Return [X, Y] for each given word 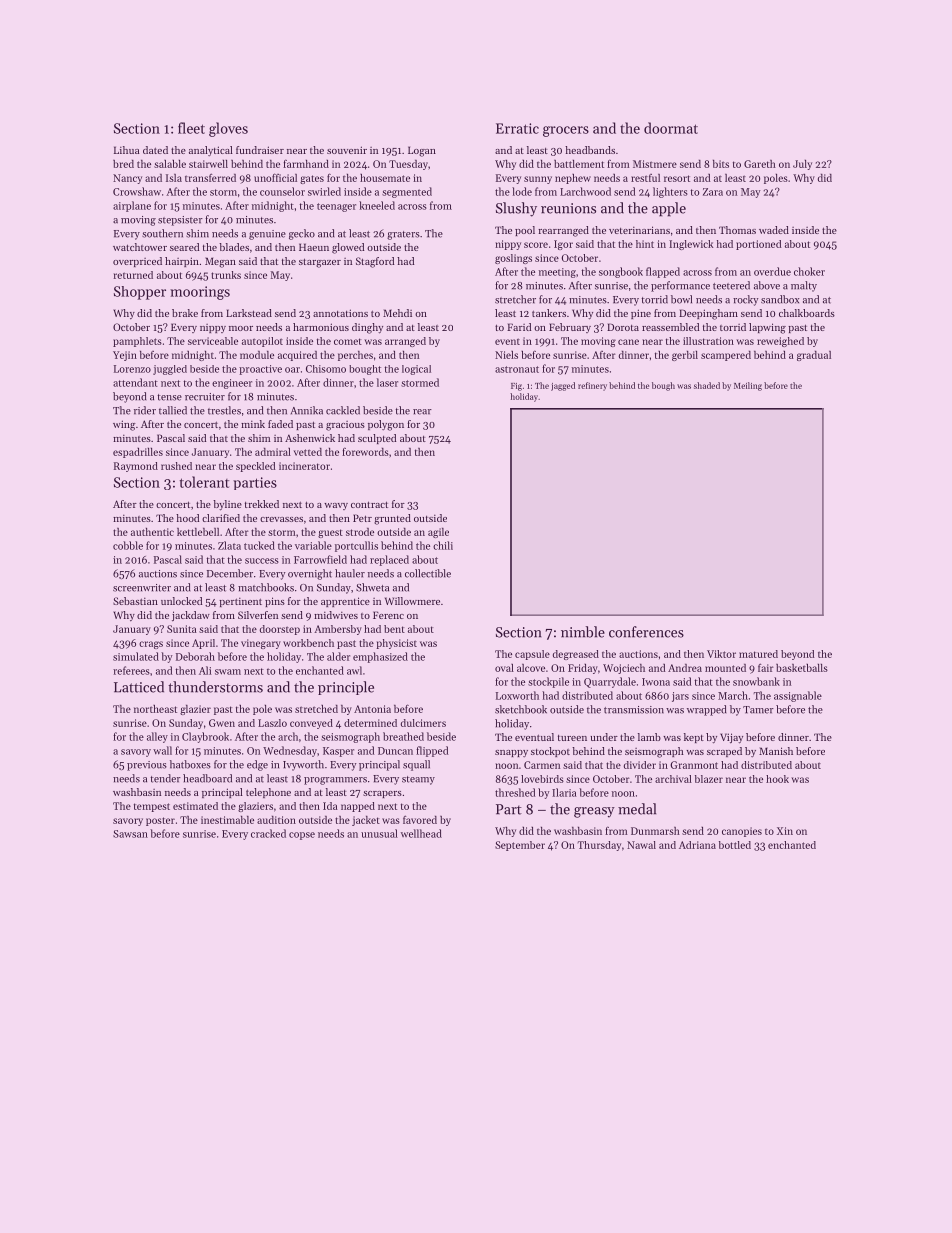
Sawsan [130, 834]
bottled [735, 845]
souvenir [347, 150]
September [520, 846]
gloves [228, 129]
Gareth [760, 164]
